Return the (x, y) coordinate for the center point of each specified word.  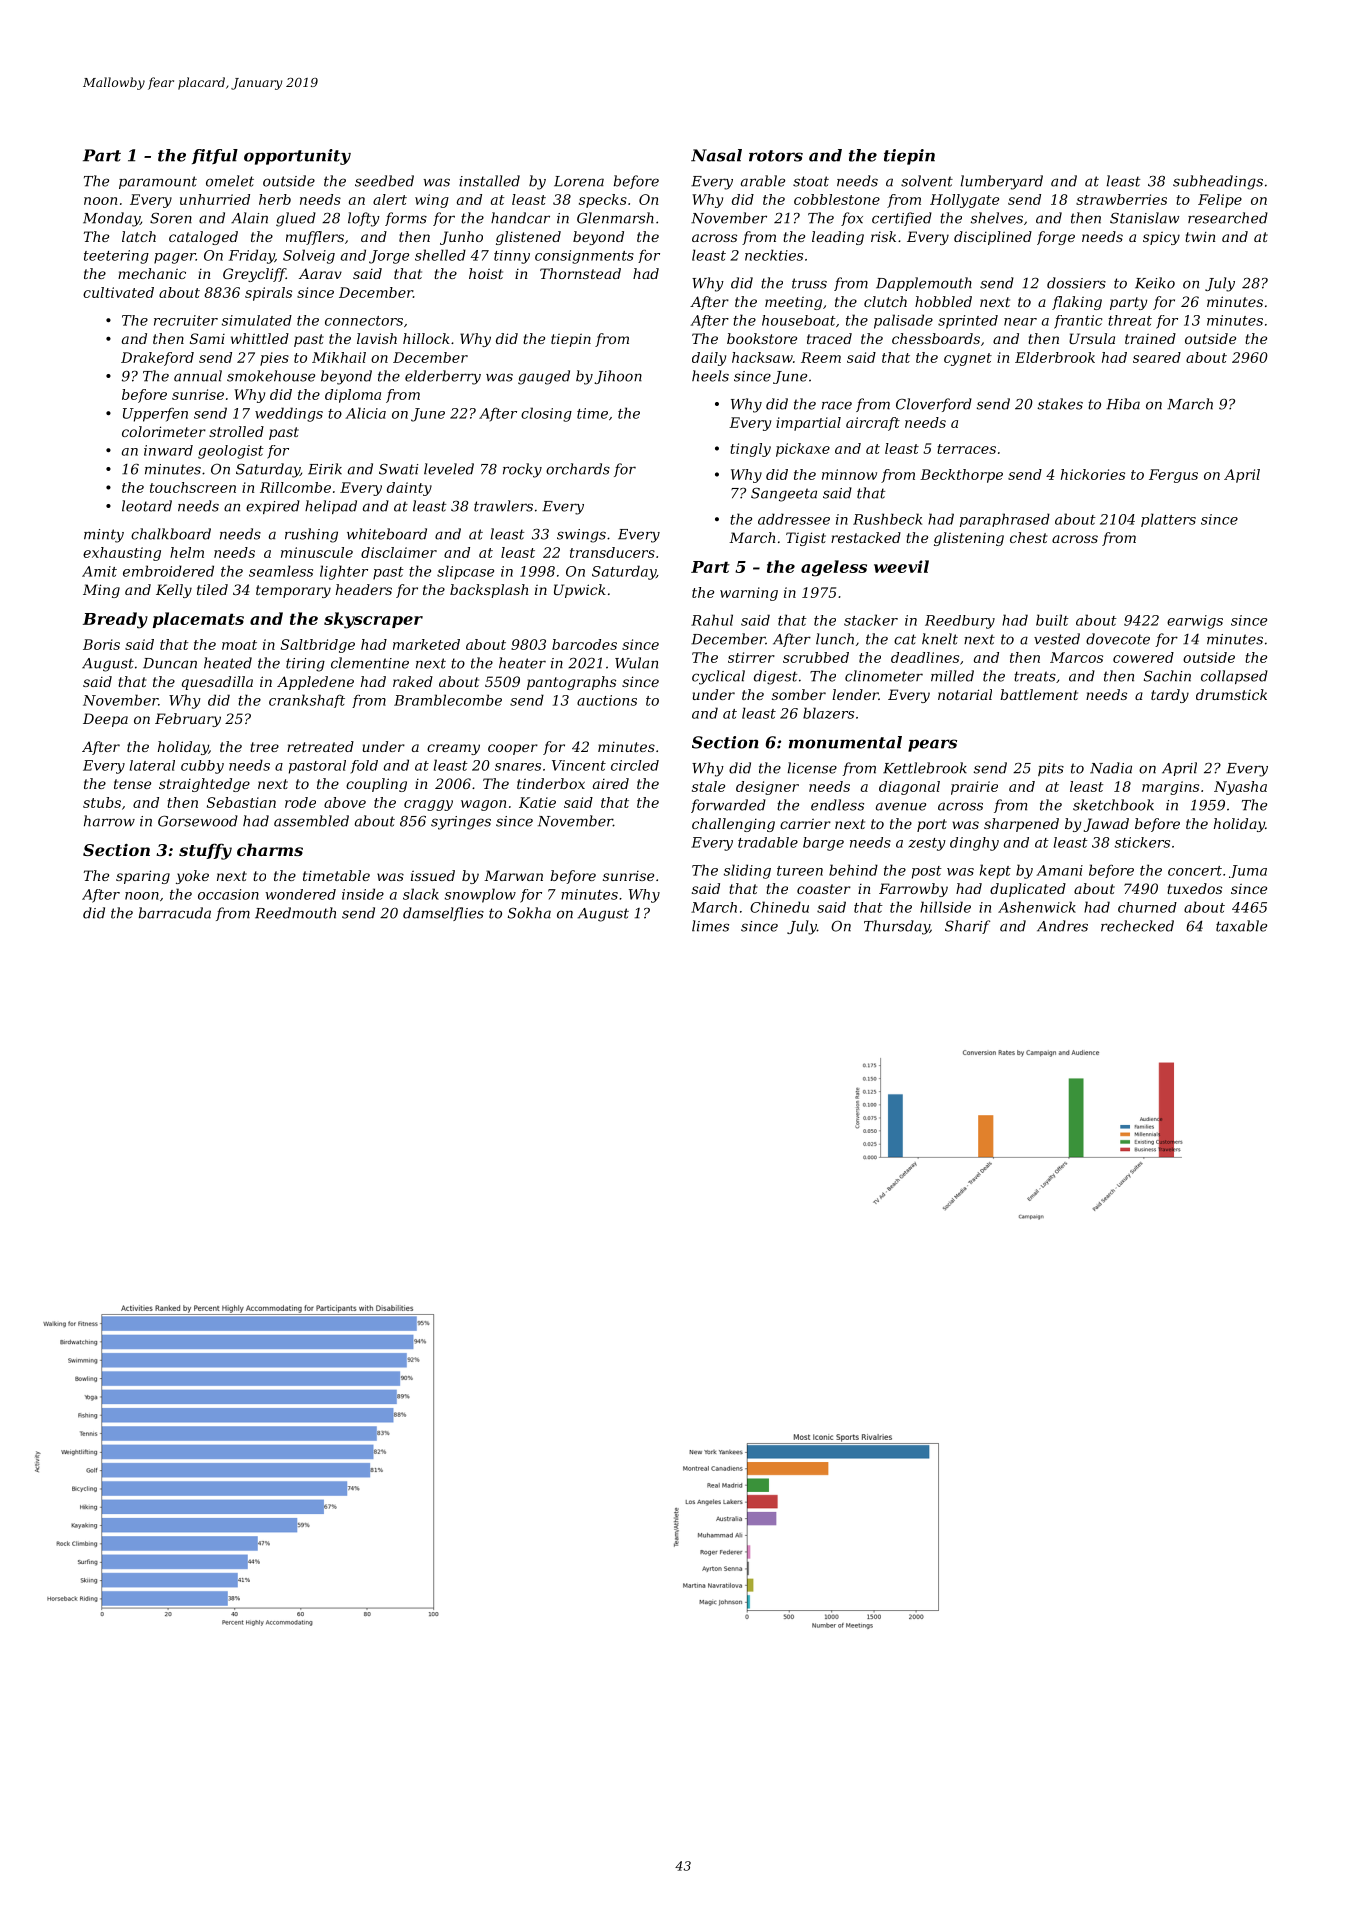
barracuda (175, 913)
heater (522, 663)
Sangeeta (784, 494)
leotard (147, 506)
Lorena (579, 181)
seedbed (384, 181)
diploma (353, 396)
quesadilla (217, 683)
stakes (1060, 404)
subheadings (1218, 182)
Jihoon (618, 377)
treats (1035, 676)
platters (1168, 520)
